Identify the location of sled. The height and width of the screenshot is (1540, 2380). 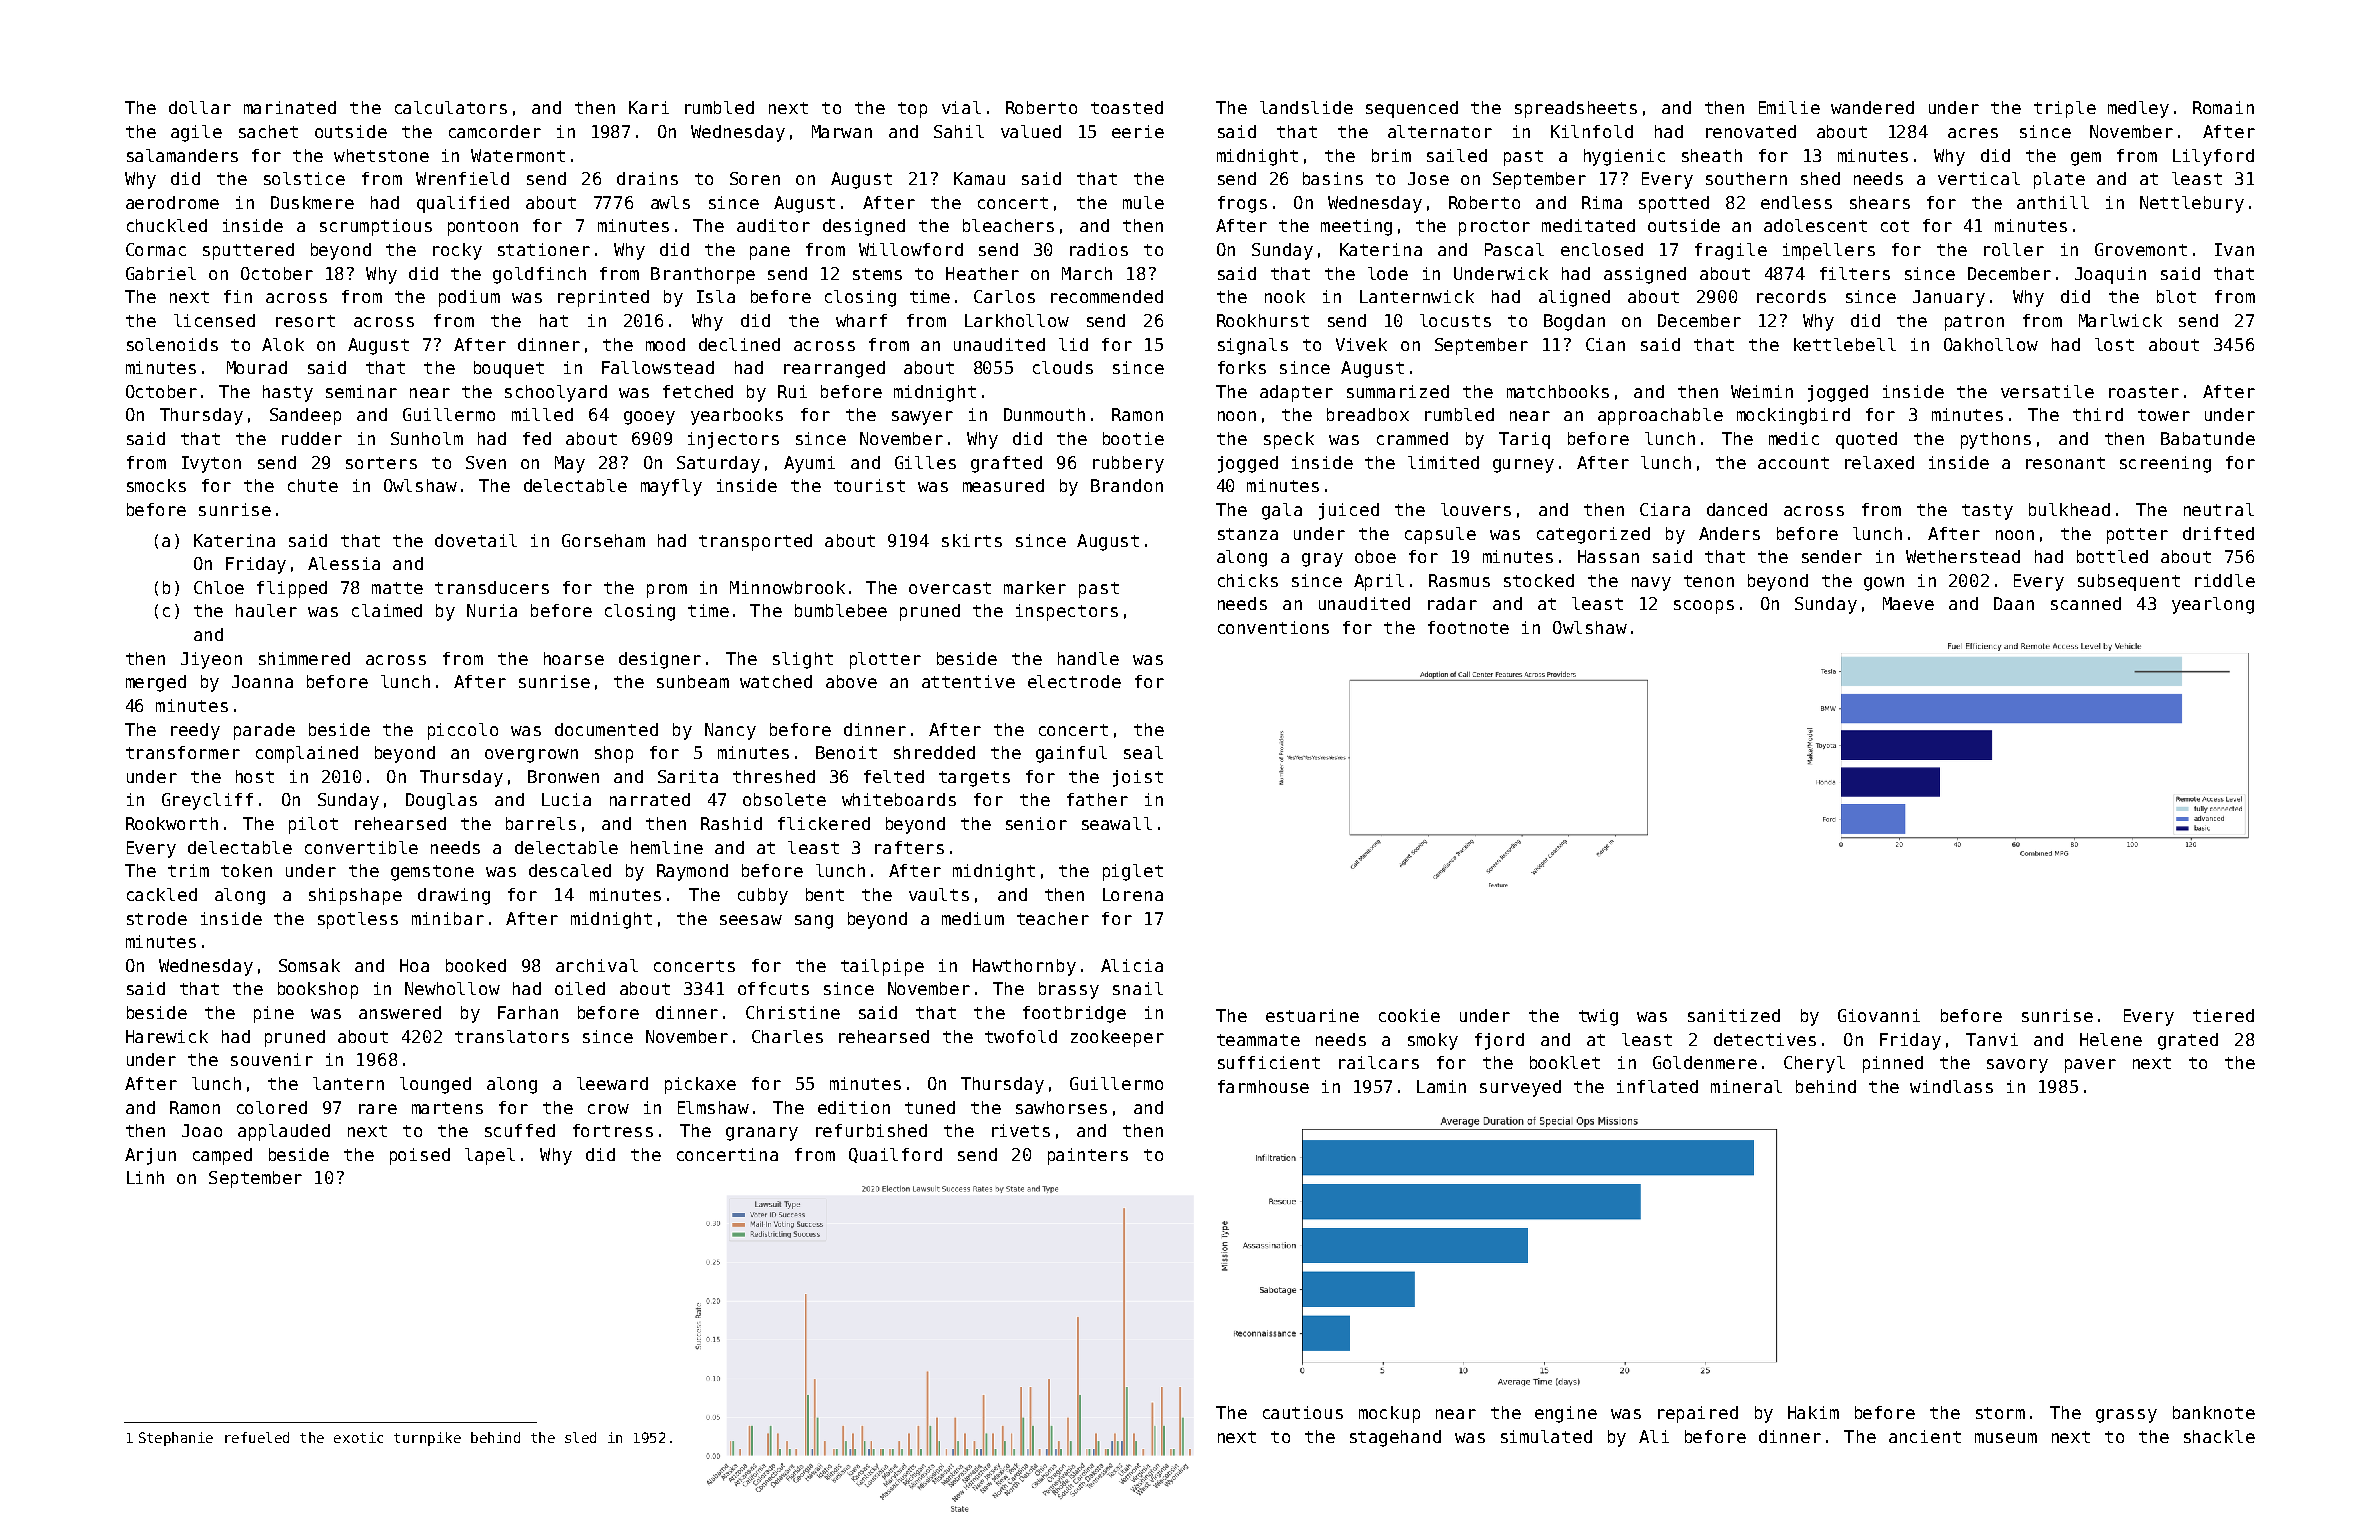
(580, 1437).
